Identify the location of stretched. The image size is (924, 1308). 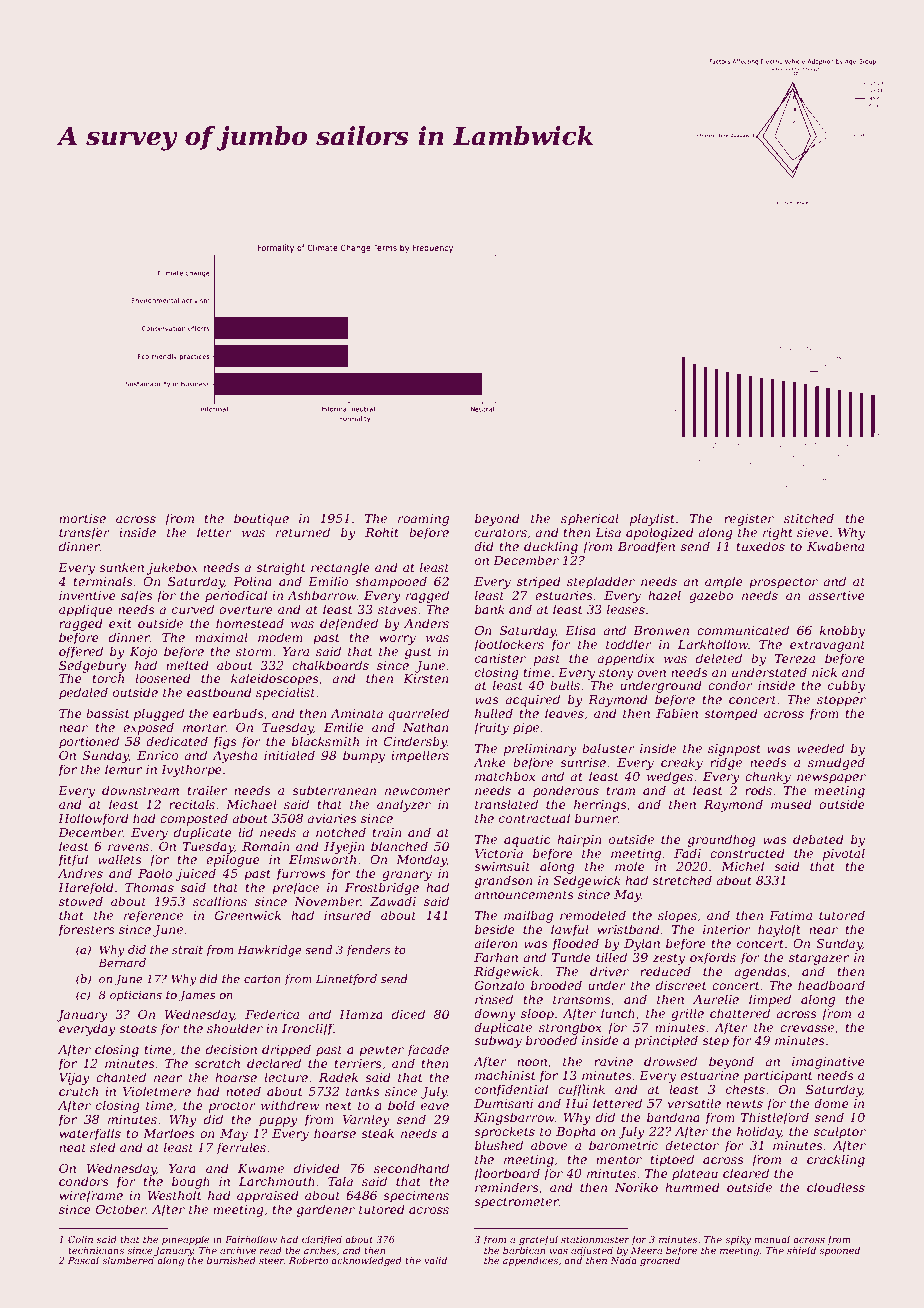
(682, 880).
